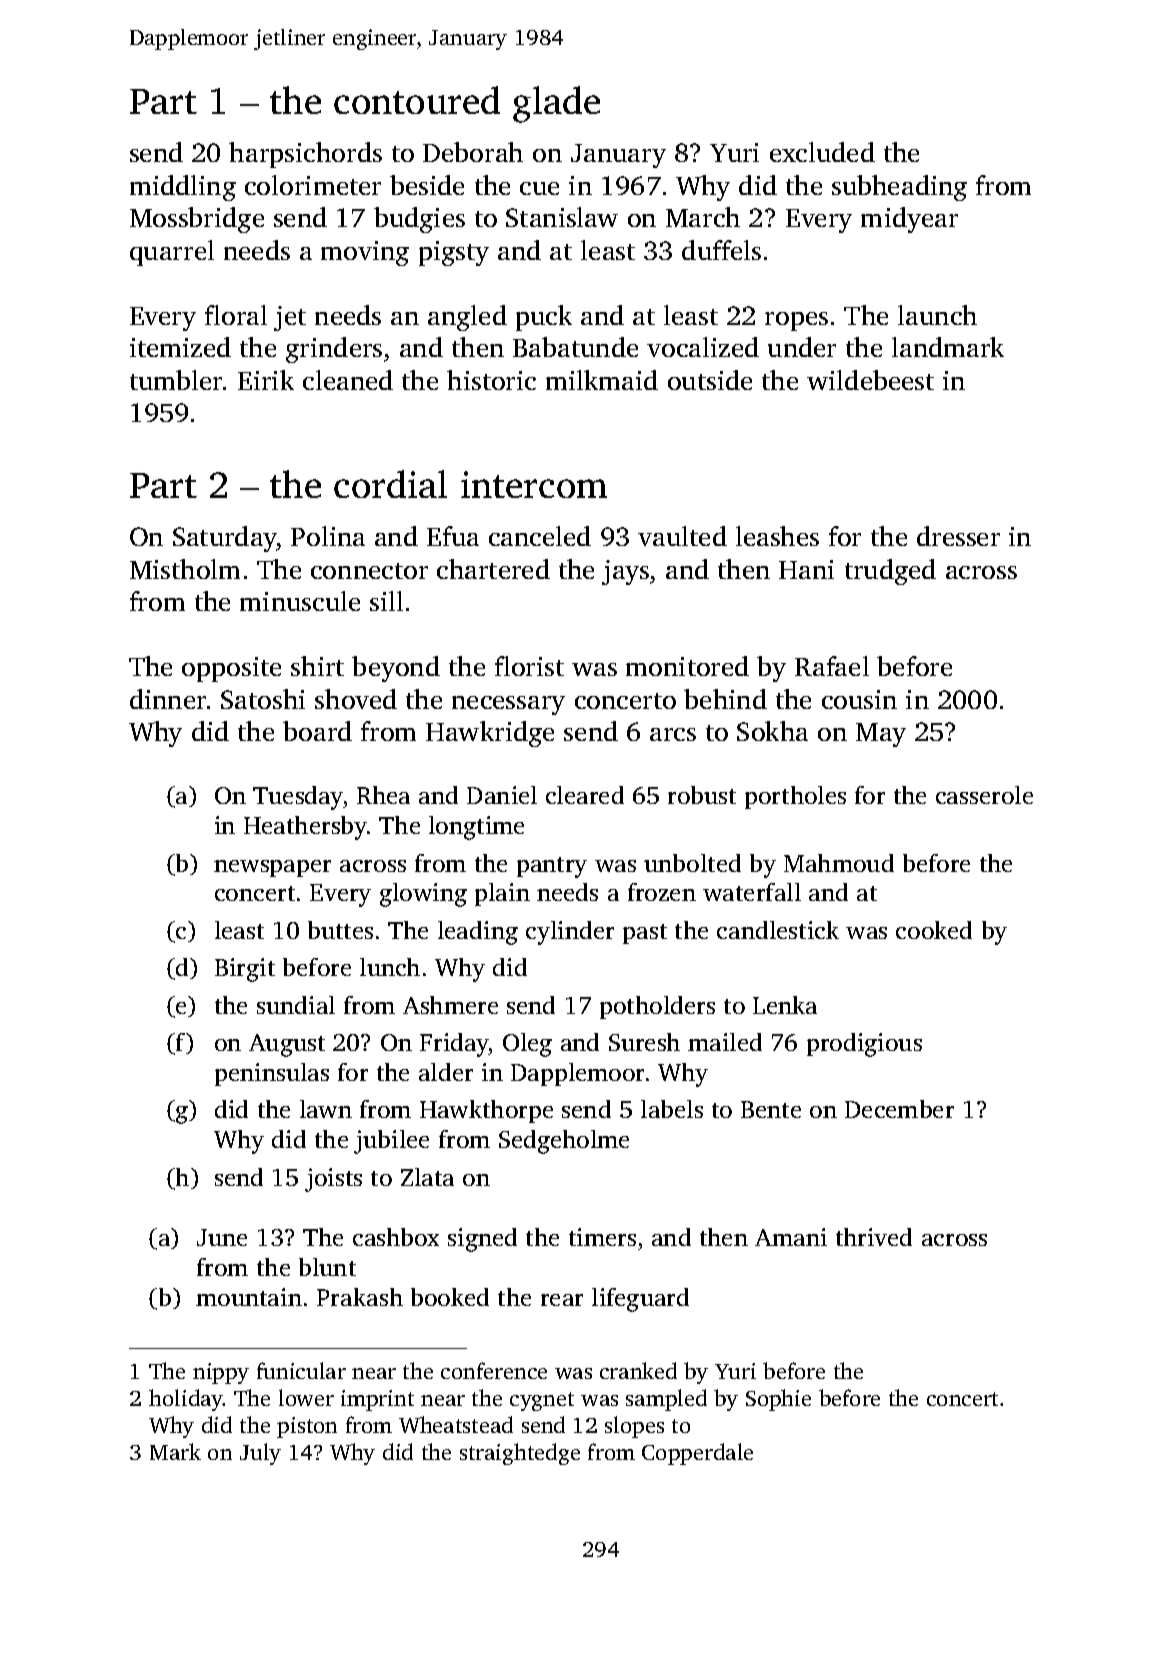 The image size is (1165, 1654). Describe the element at coordinates (482, 1240) in the screenshot. I see `signed` at that location.
